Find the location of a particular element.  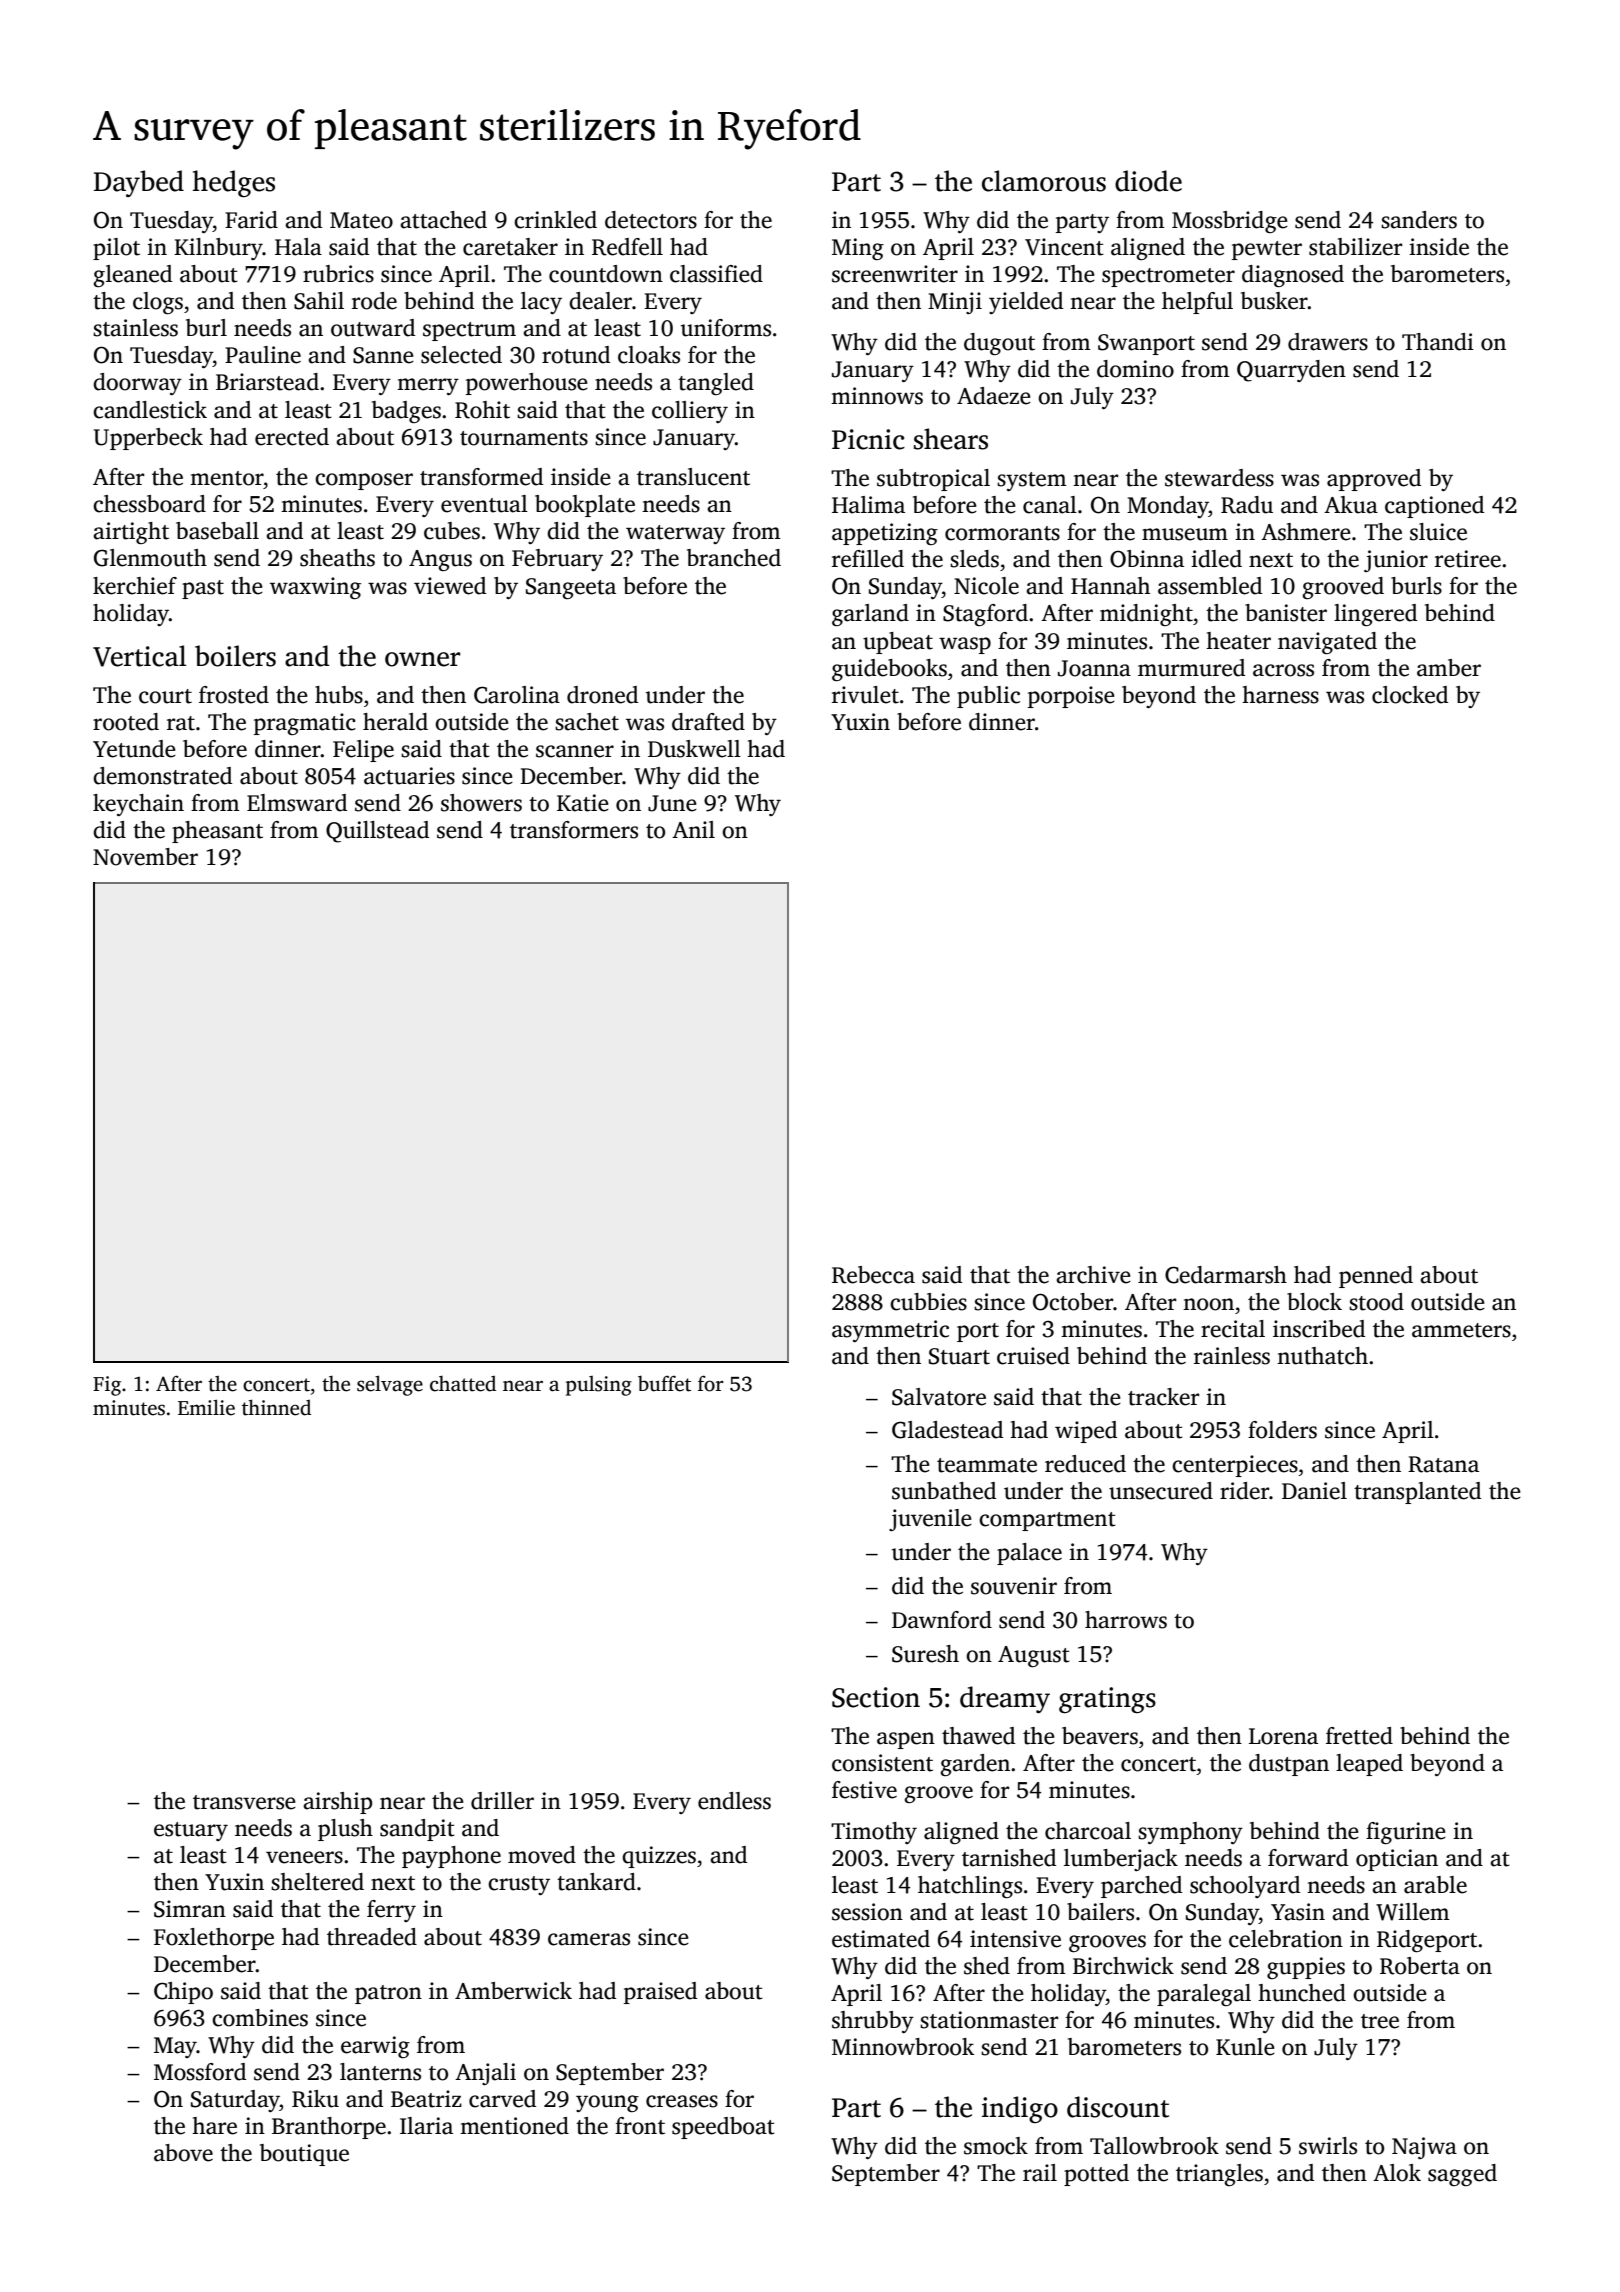

cubbies is located at coordinates (928, 1302).
